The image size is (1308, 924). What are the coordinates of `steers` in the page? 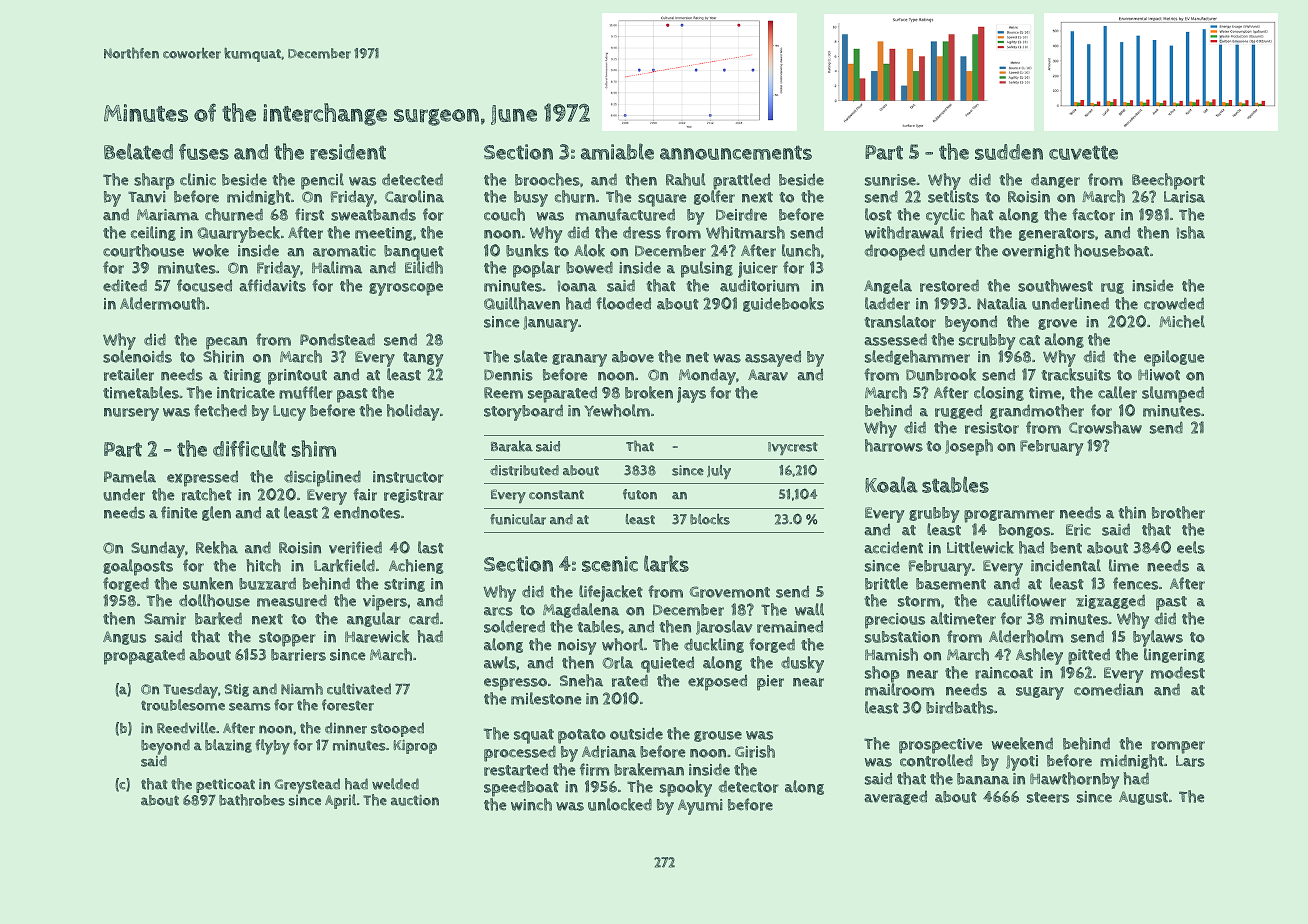 It's located at (1048, 797).
